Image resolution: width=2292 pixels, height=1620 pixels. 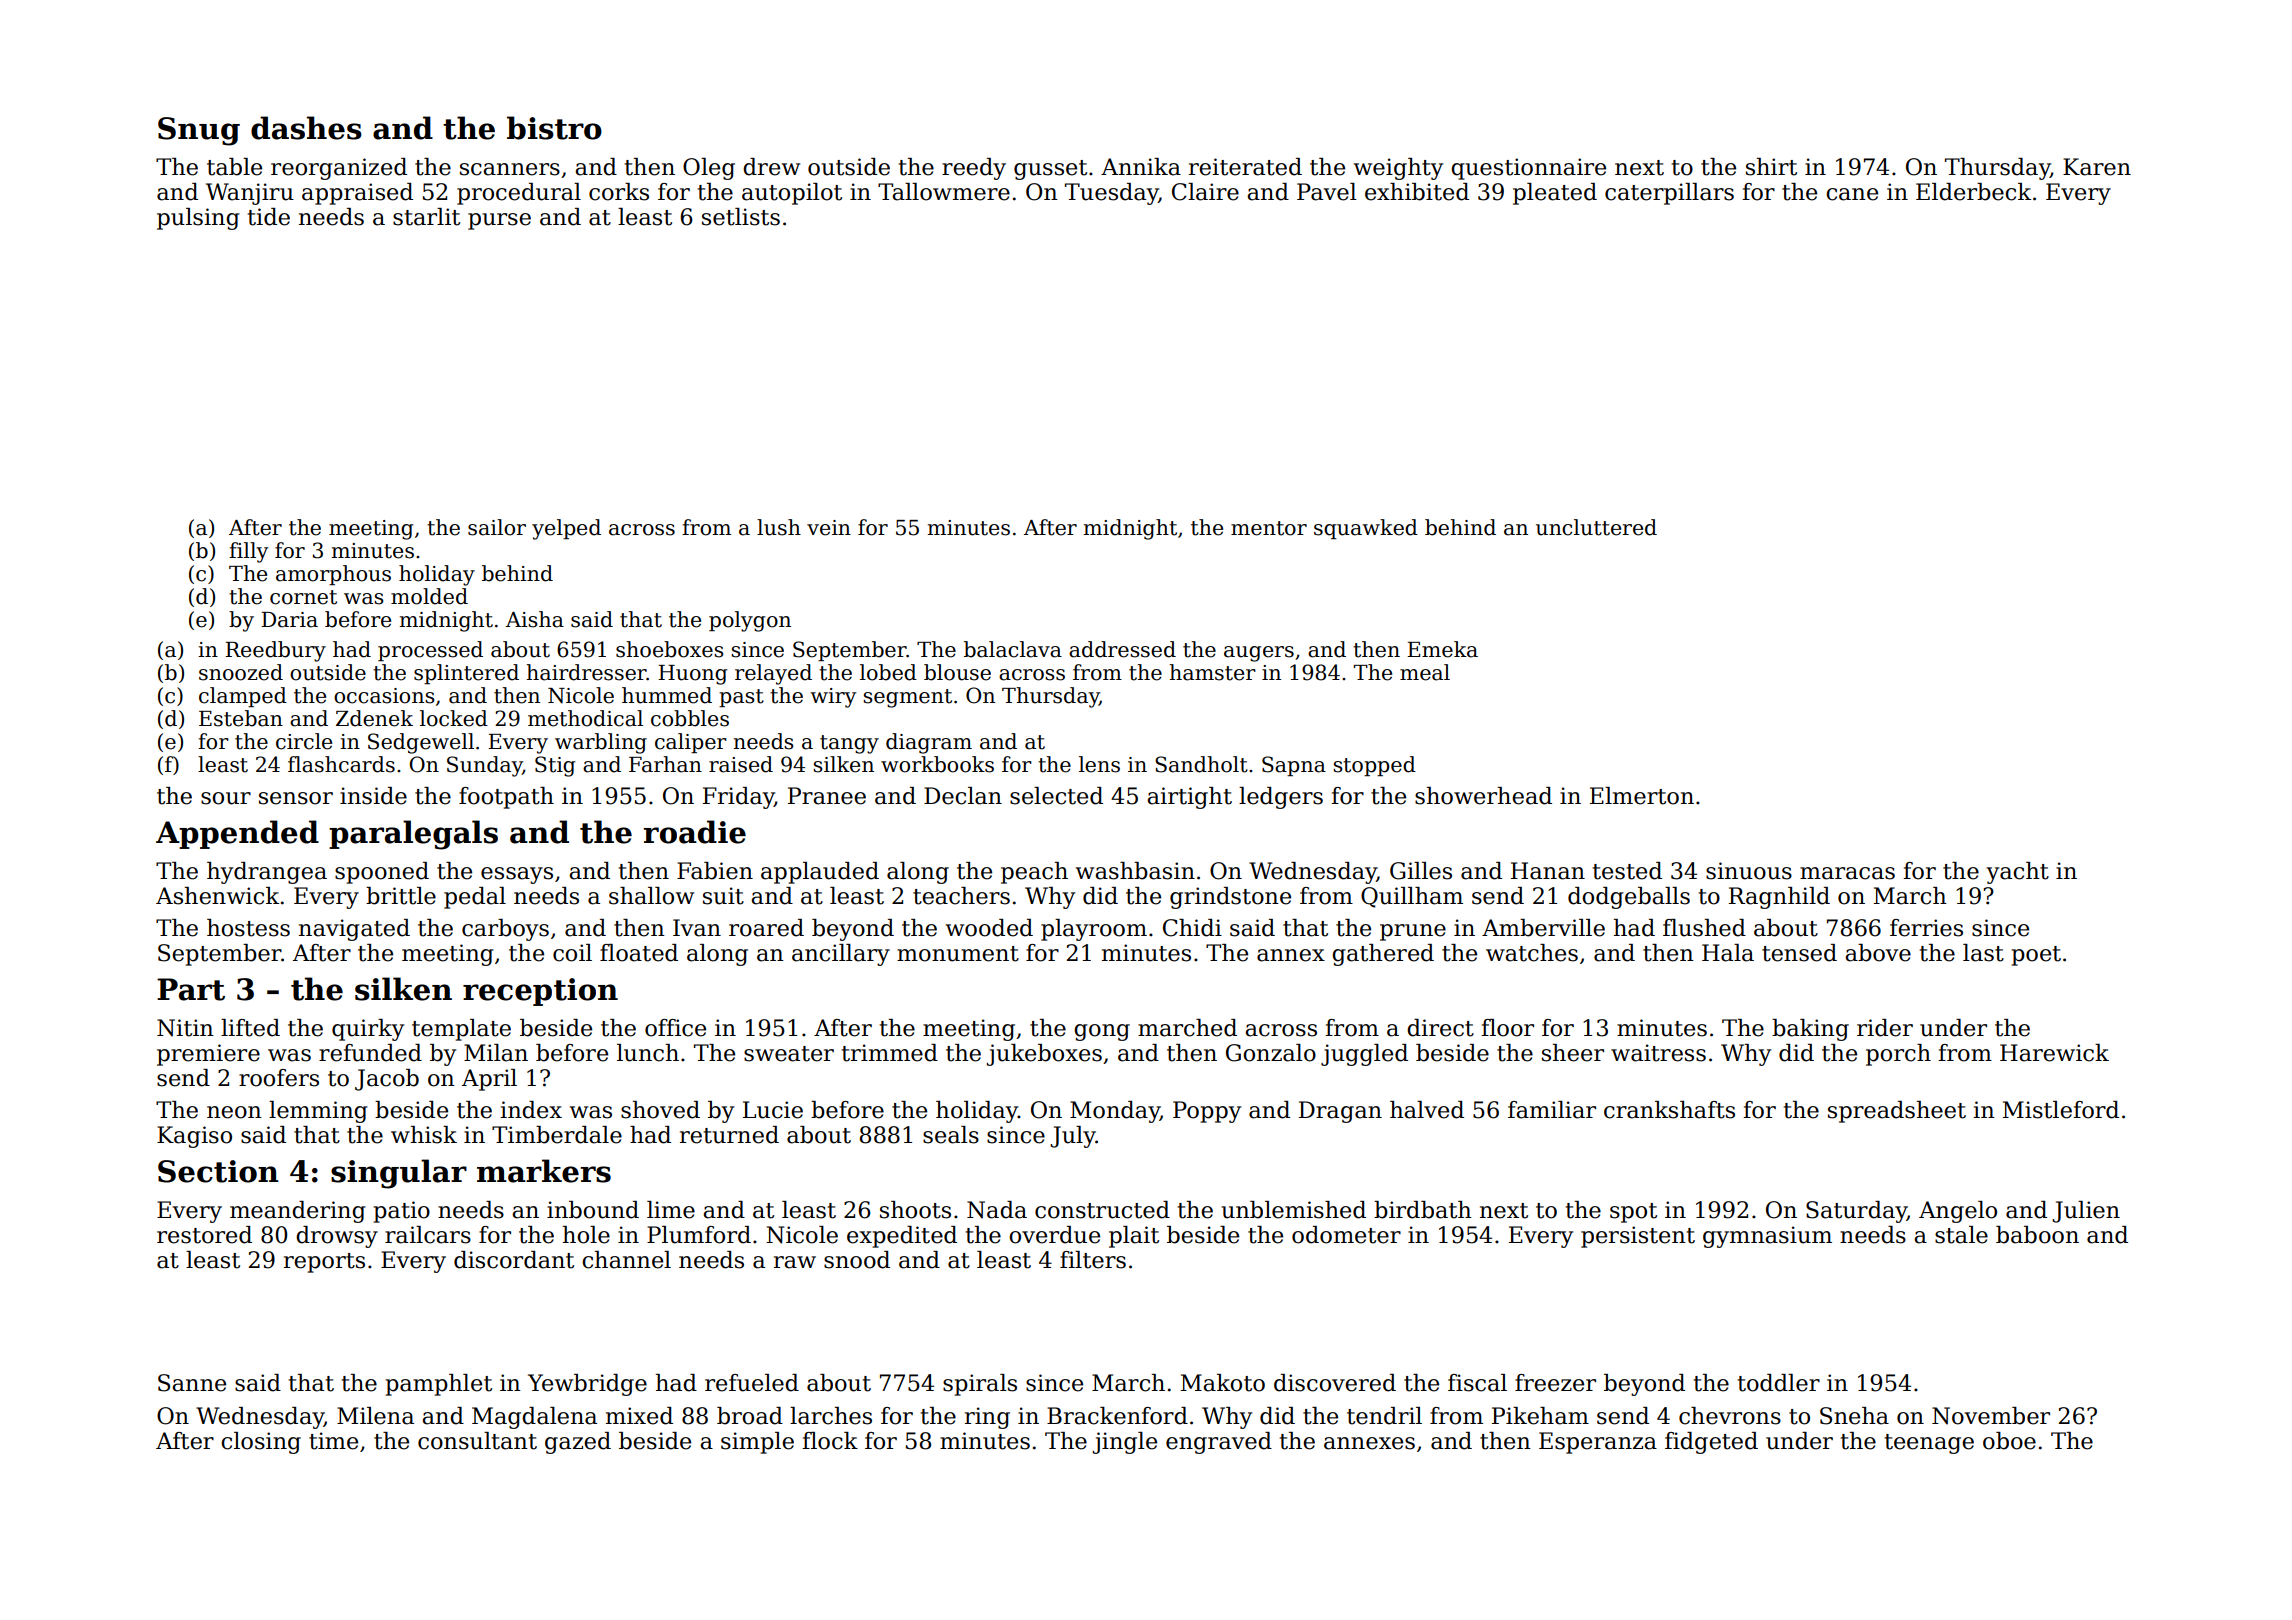 I want to click on Esteban, so click(x=241, y=718).
